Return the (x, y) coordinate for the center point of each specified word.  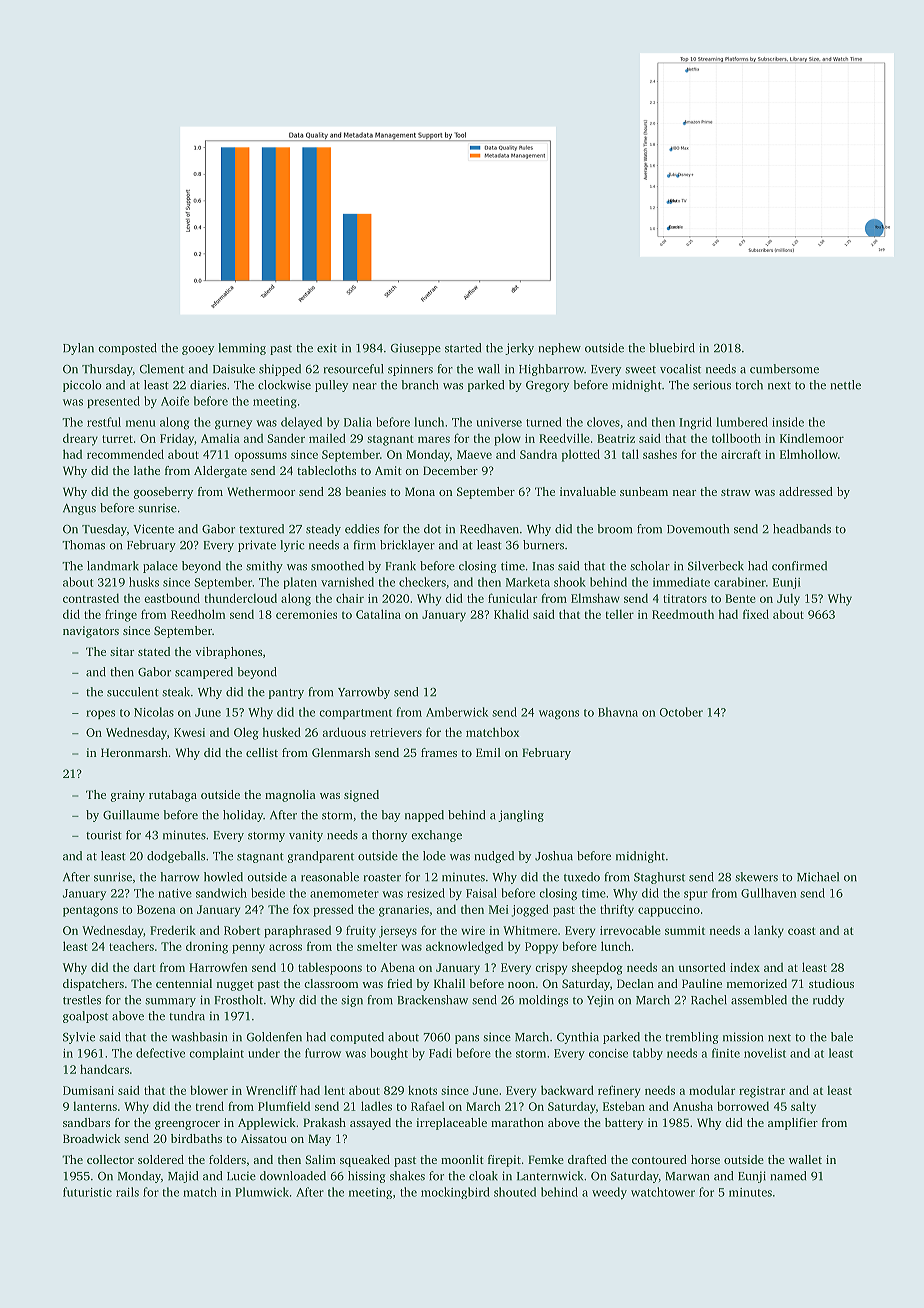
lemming (242, 349)
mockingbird (455, 1193)
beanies (365, 491)
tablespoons (330, 968)
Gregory (547, 386)
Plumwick (262, 1192)
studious (831, 983)
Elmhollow (809, 454)
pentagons (90, 911)
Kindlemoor (812, 438)
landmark (113, 566)
